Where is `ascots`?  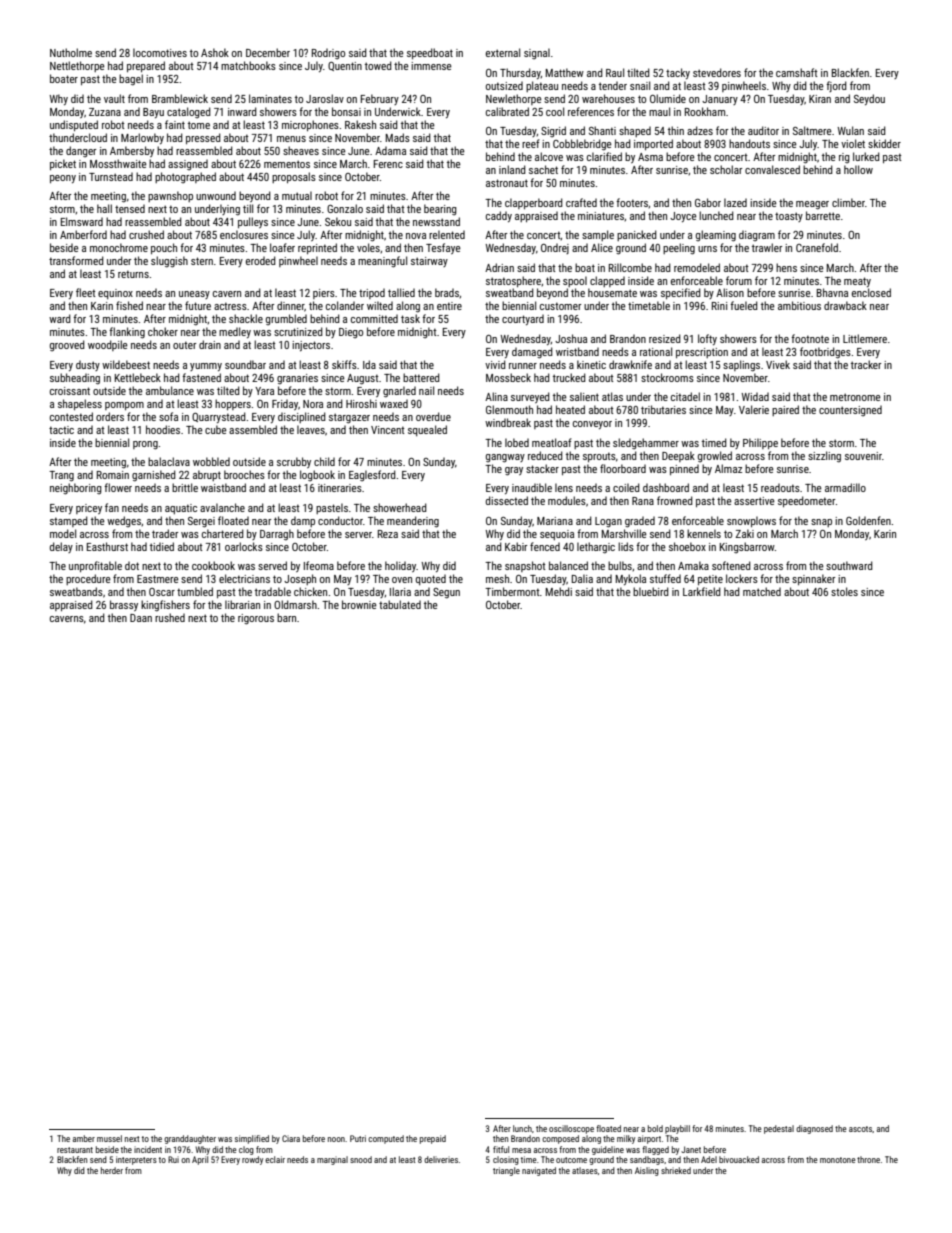
ascots is located at coordinates (860, 1129).
